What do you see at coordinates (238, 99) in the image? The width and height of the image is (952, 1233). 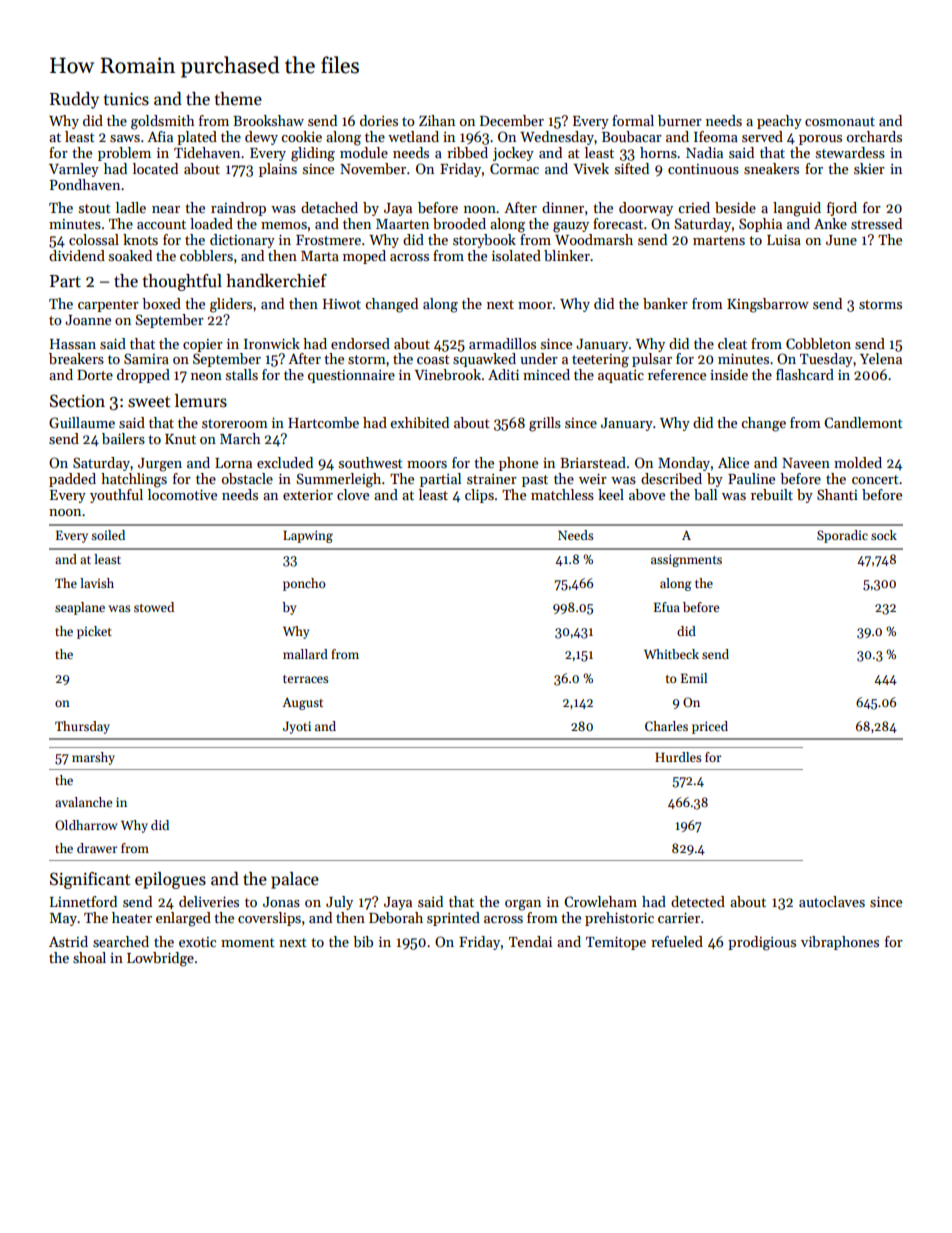 I see `theme` at bounding box center [238, 99].
